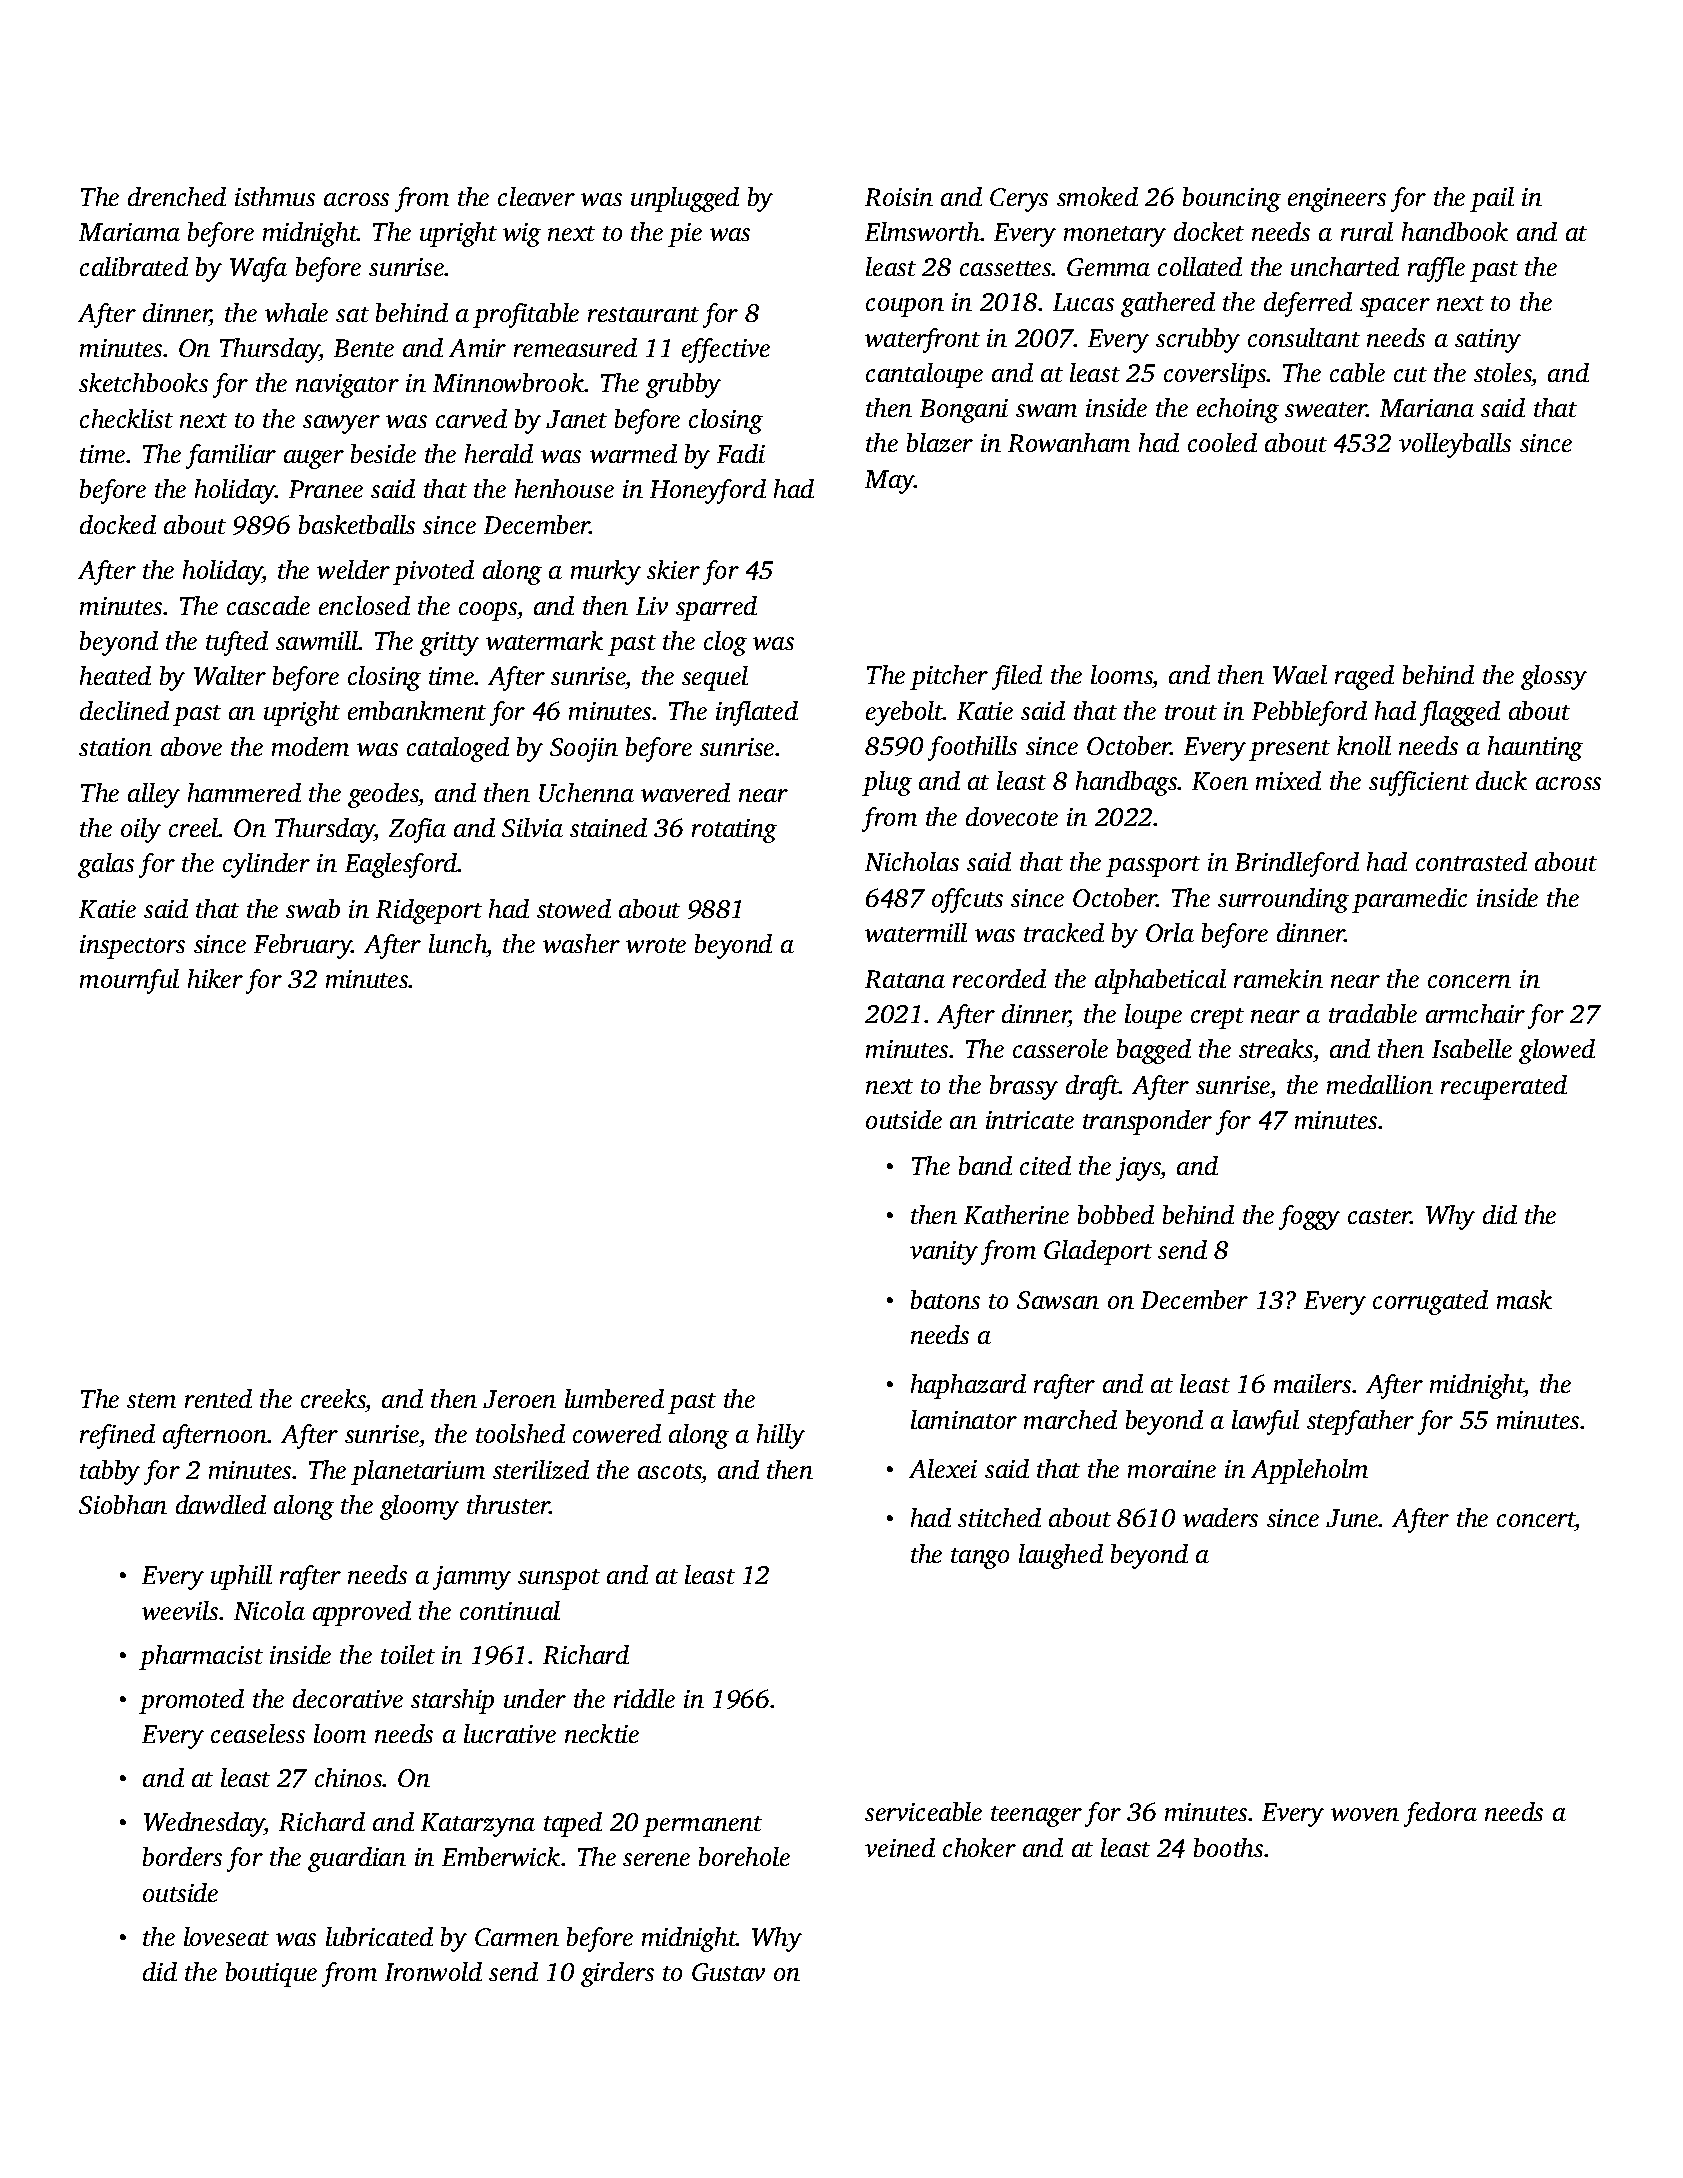  Describe the element at coordinates (890, 482) in the document. I see `May` at that location.
